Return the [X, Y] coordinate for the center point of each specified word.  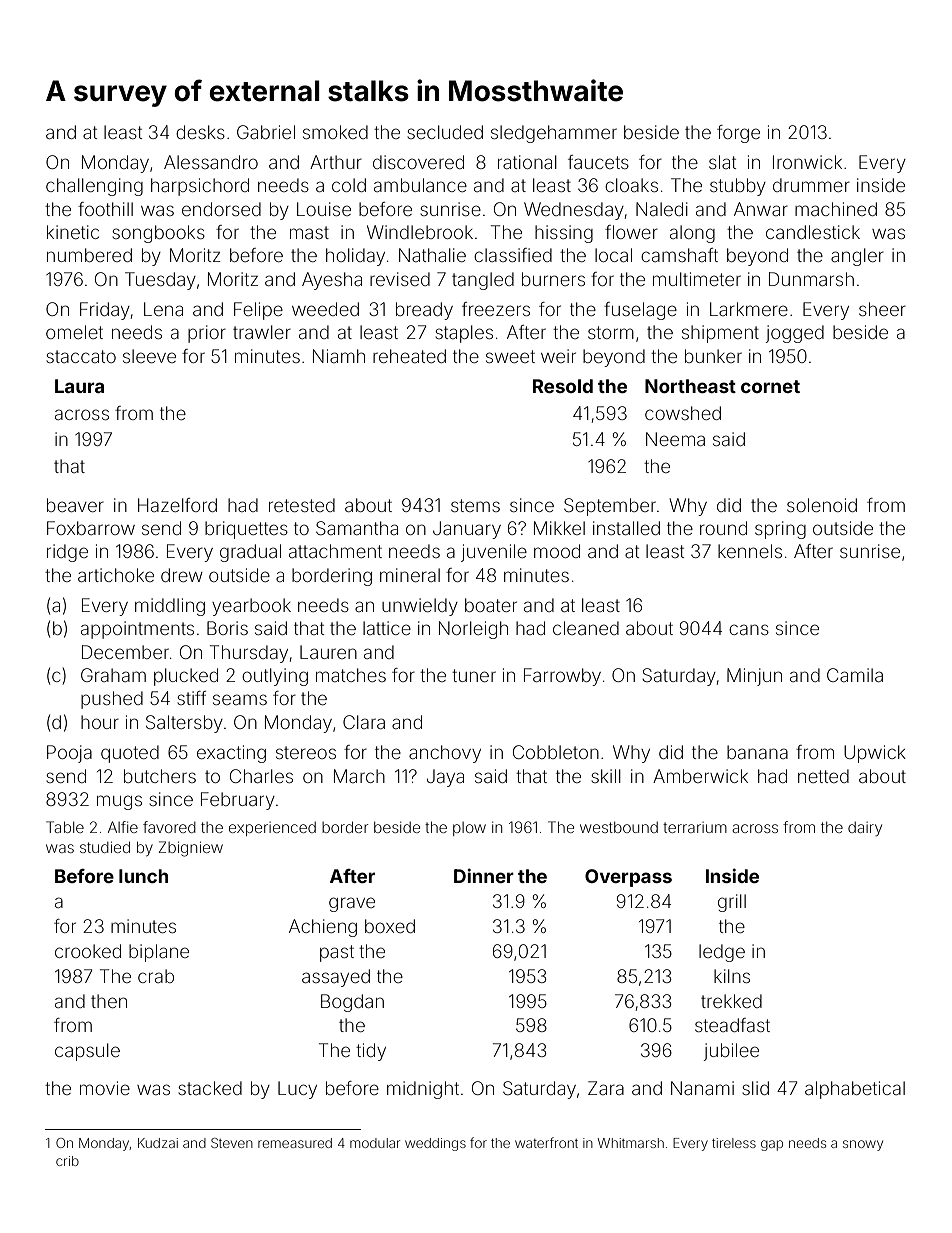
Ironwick [807, 162]
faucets [598, 162]
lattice [387, 628]
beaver [75, 505]
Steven [232, 1143]
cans [749, 629]
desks [200, 132]
